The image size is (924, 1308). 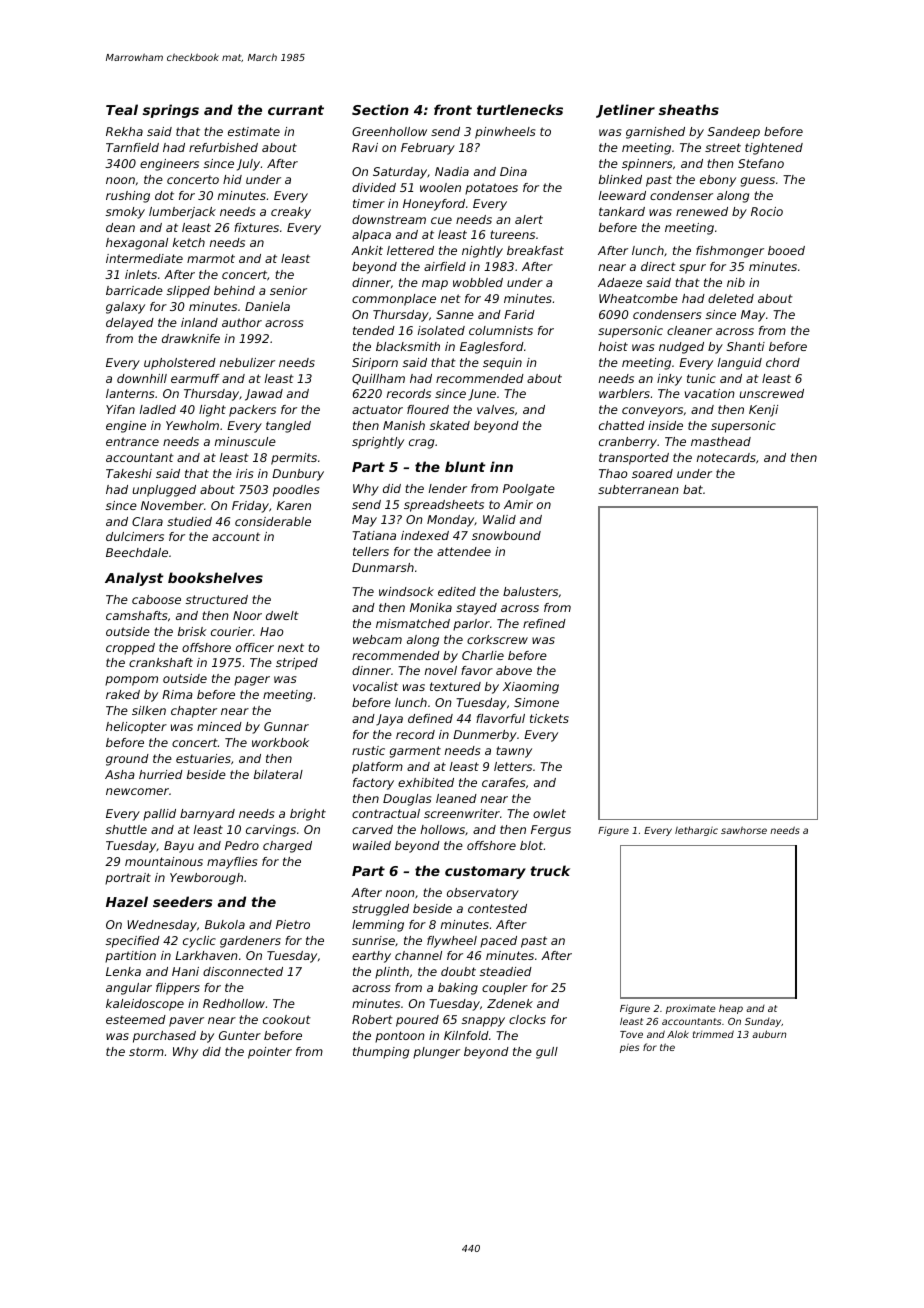 What do you see at coordinates (744, 830) in the screenshot?
I see `sawhorse` at bounding box center [744, 830].
